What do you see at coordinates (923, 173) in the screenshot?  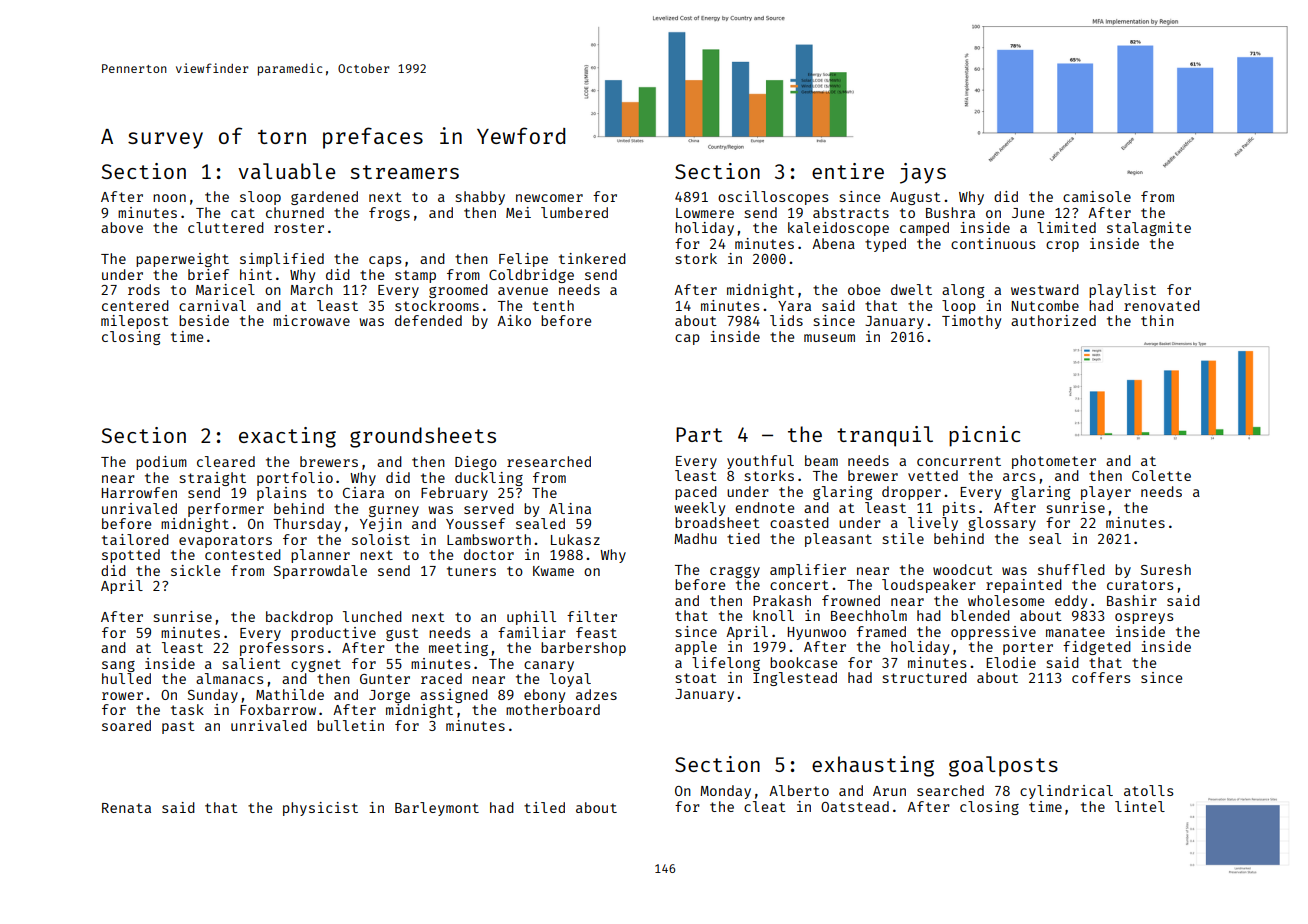 I see `jays` at bounding box center [923, 173].
